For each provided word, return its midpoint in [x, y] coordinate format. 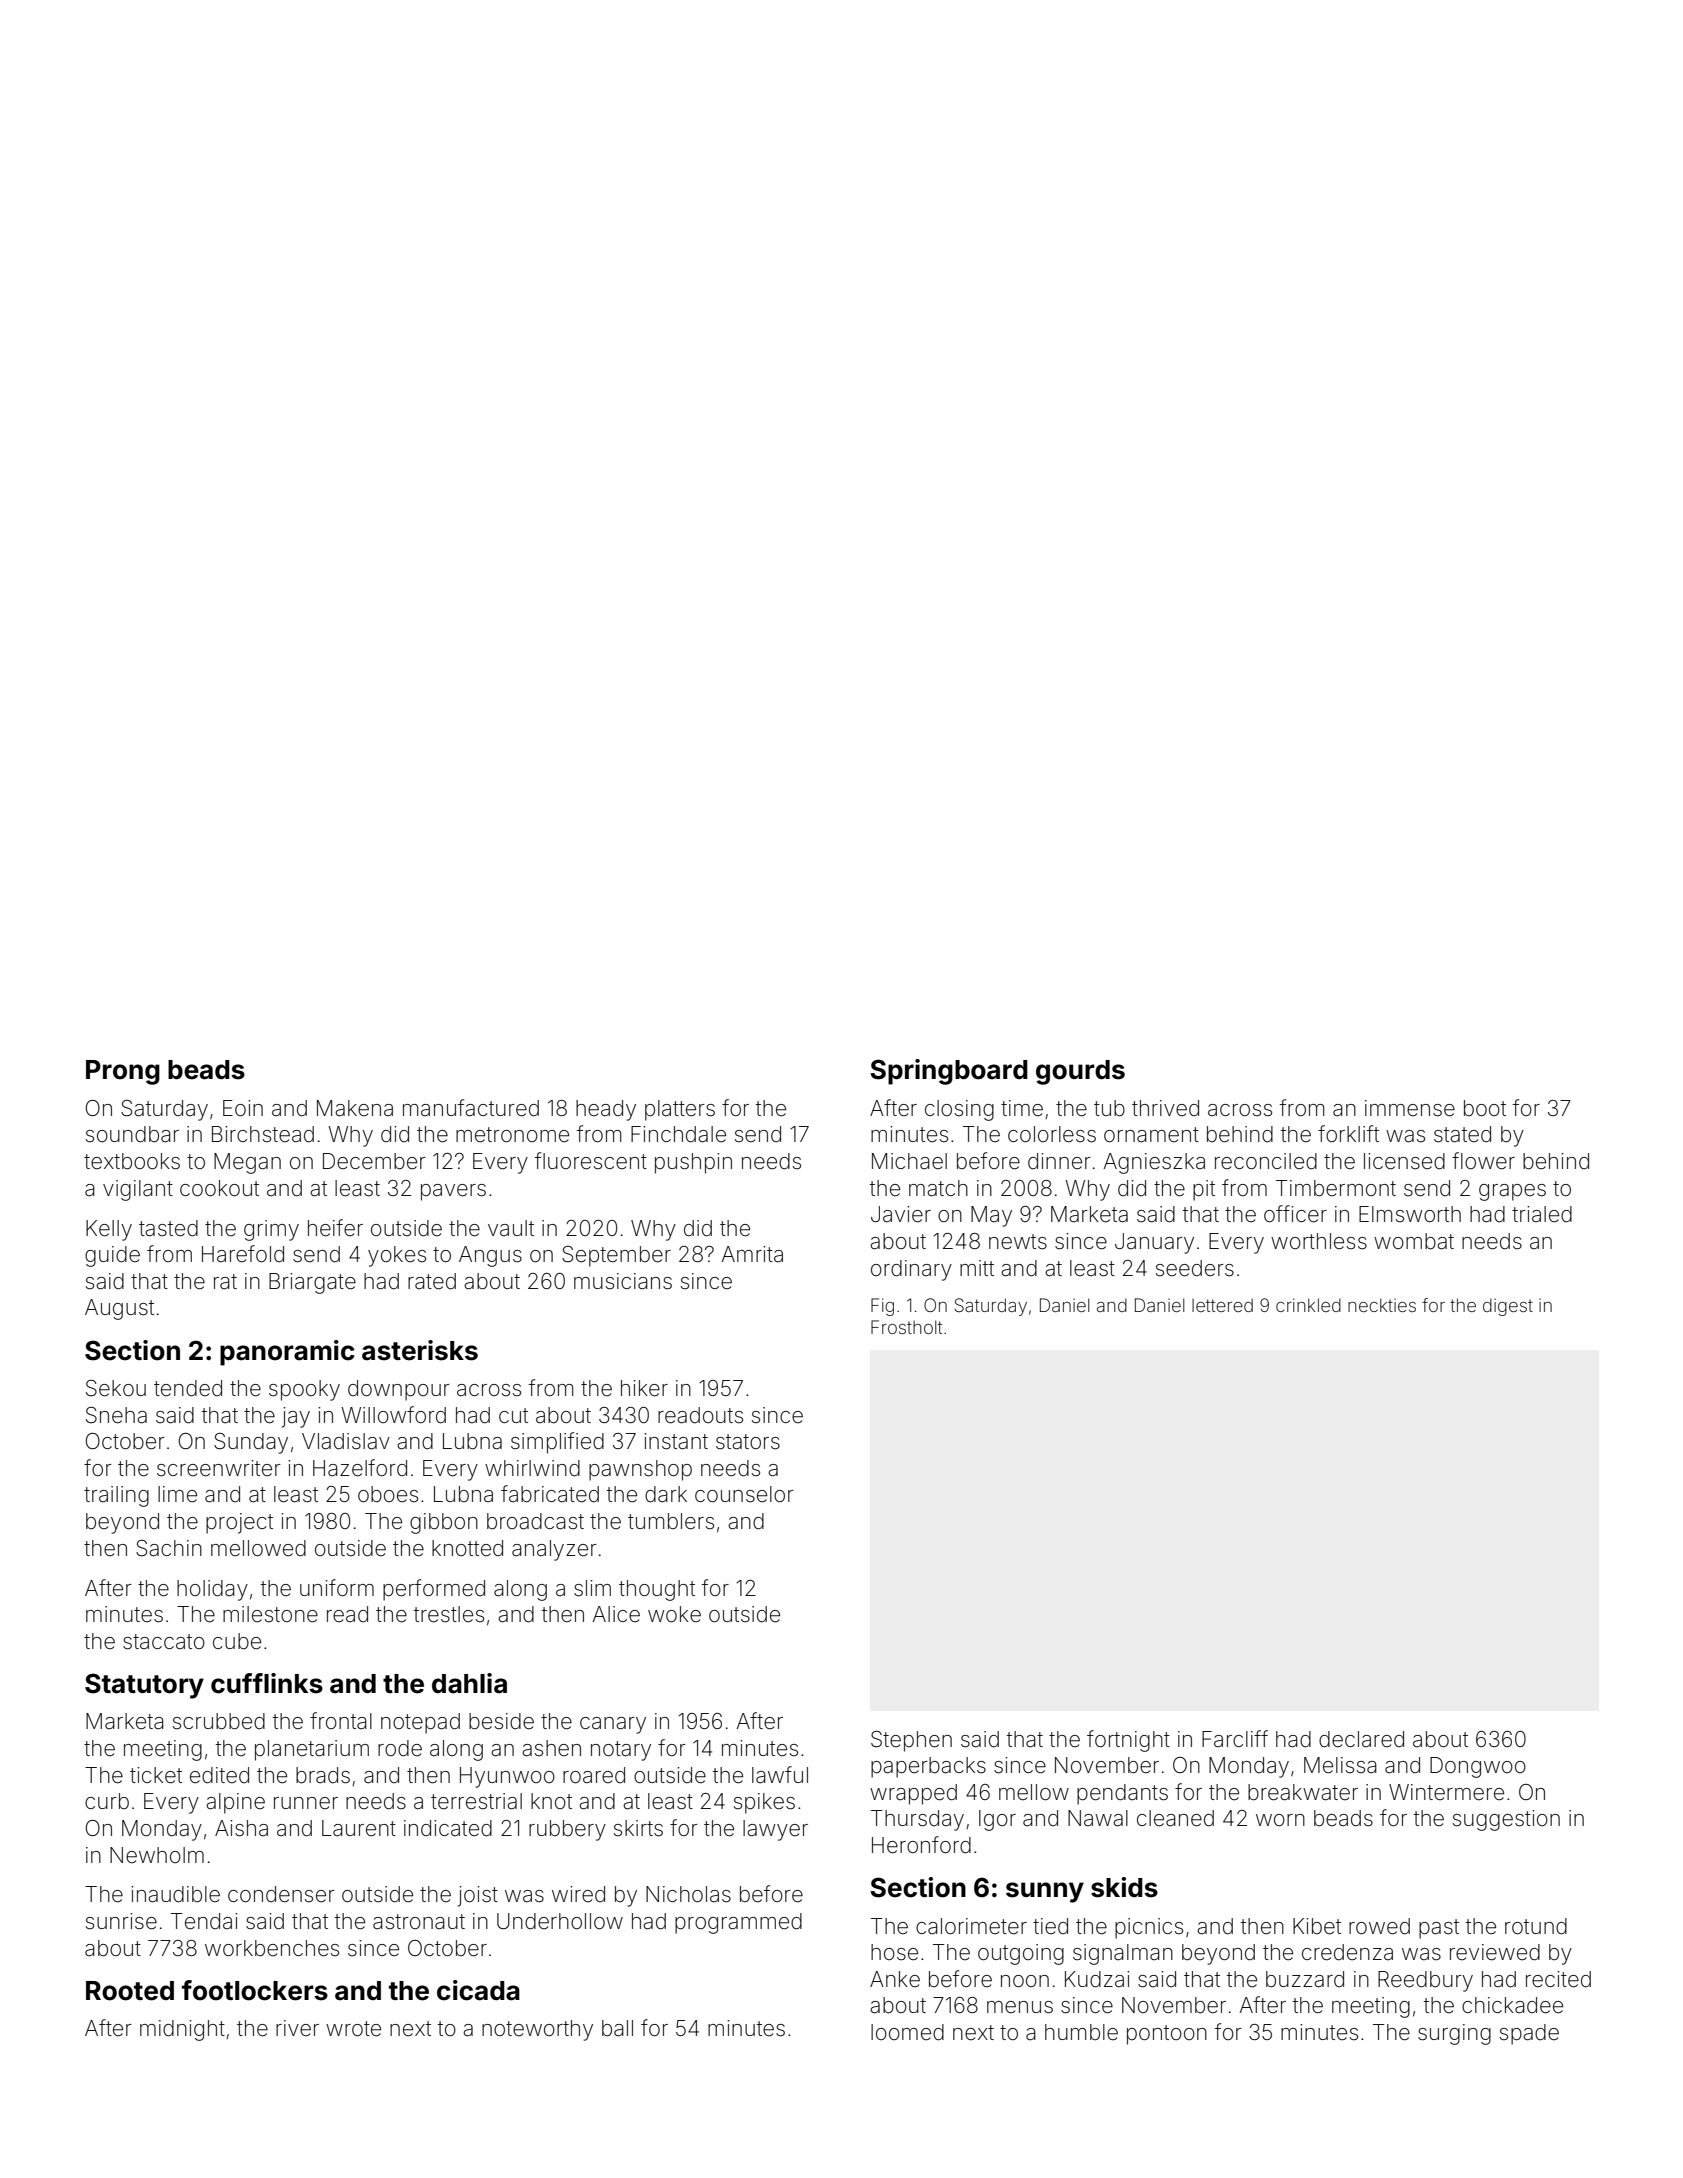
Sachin [169, 1548]
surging [1454, 2034]
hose [894, 1952]
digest [1508, 1307]
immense [1410, 1108]
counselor [744, 1494]
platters [680, 1110]
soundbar [132, 1134]
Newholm [157, 1855]
